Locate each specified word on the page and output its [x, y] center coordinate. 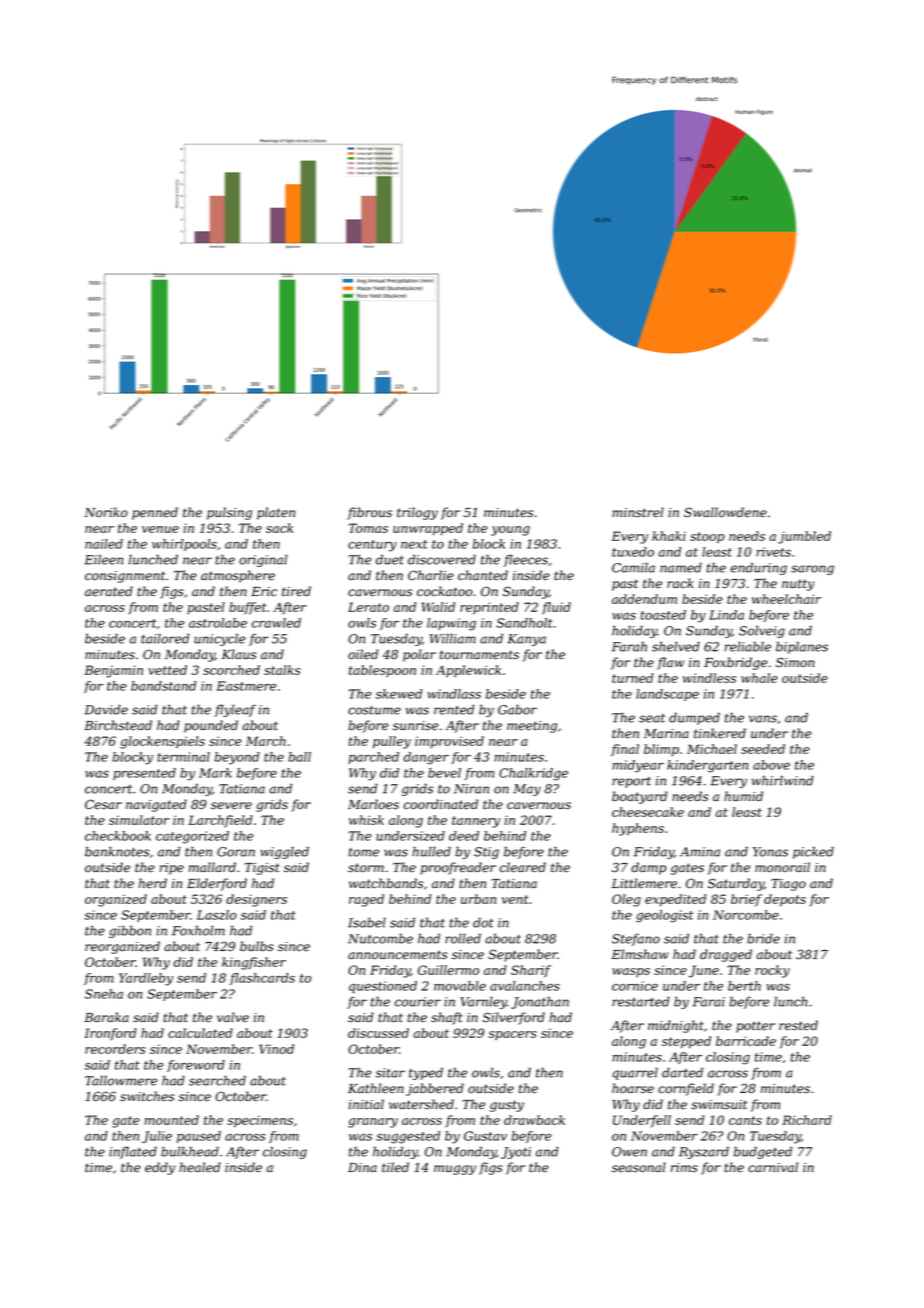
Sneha [104, 994]
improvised [449, 742]
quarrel [635, 1073]
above [771, 765]
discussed [378, 1033]
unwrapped [428, 529]
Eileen [104, 559]
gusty [507, 1106]
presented [144, 774]
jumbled [804, 537]
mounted [171, 1120]
